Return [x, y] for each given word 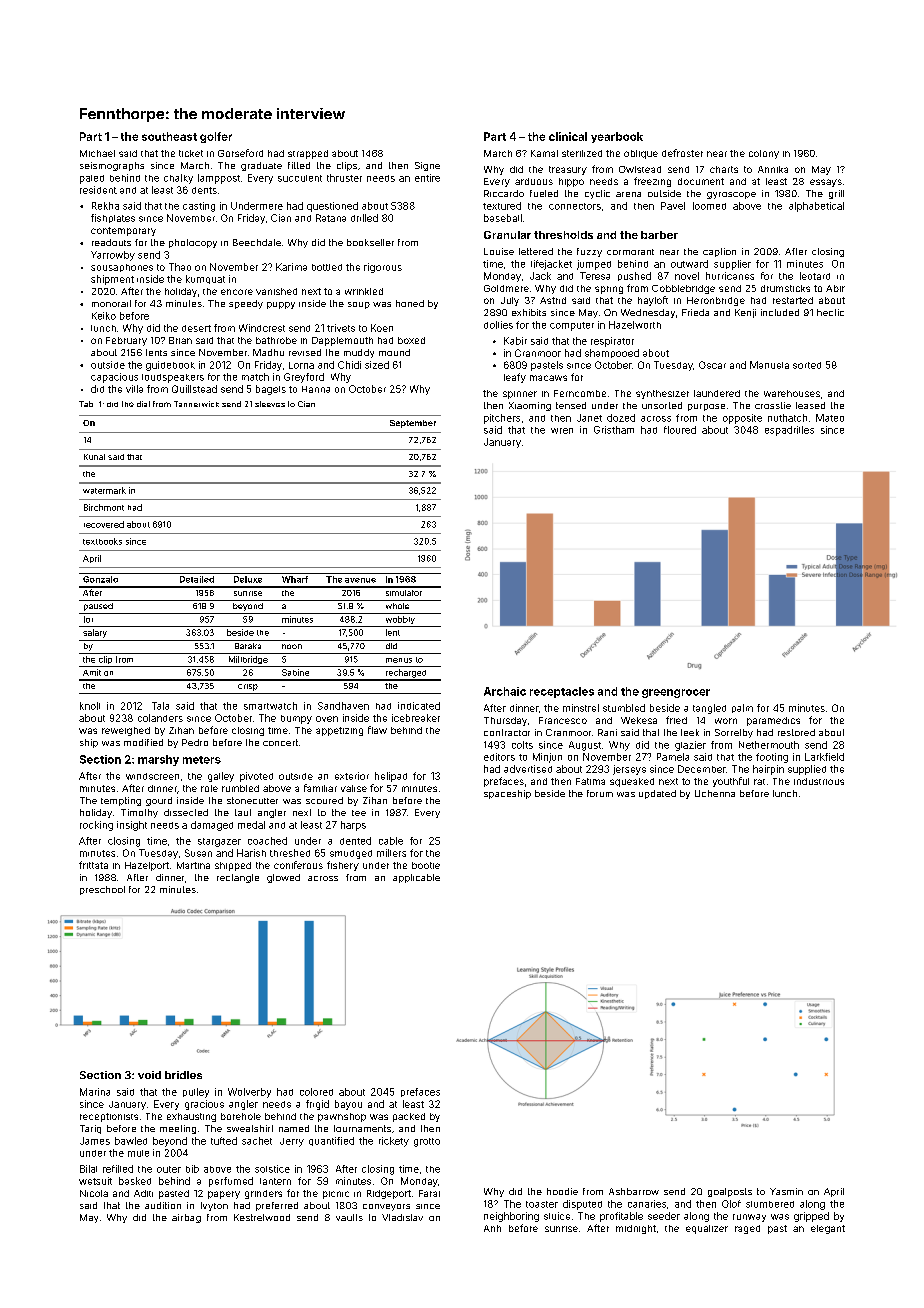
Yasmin [786, 1191]
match [255, 377]
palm [742, 708]
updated [657, 794]
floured [680, 430]
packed [409, 1117]
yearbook [617, 137]
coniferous [298, 865]
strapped [308, 154]
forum [600, 793]
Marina [95, 1092]
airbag [186, 1218]
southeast [169, 136]
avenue [360, 580]
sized [377, 365]
